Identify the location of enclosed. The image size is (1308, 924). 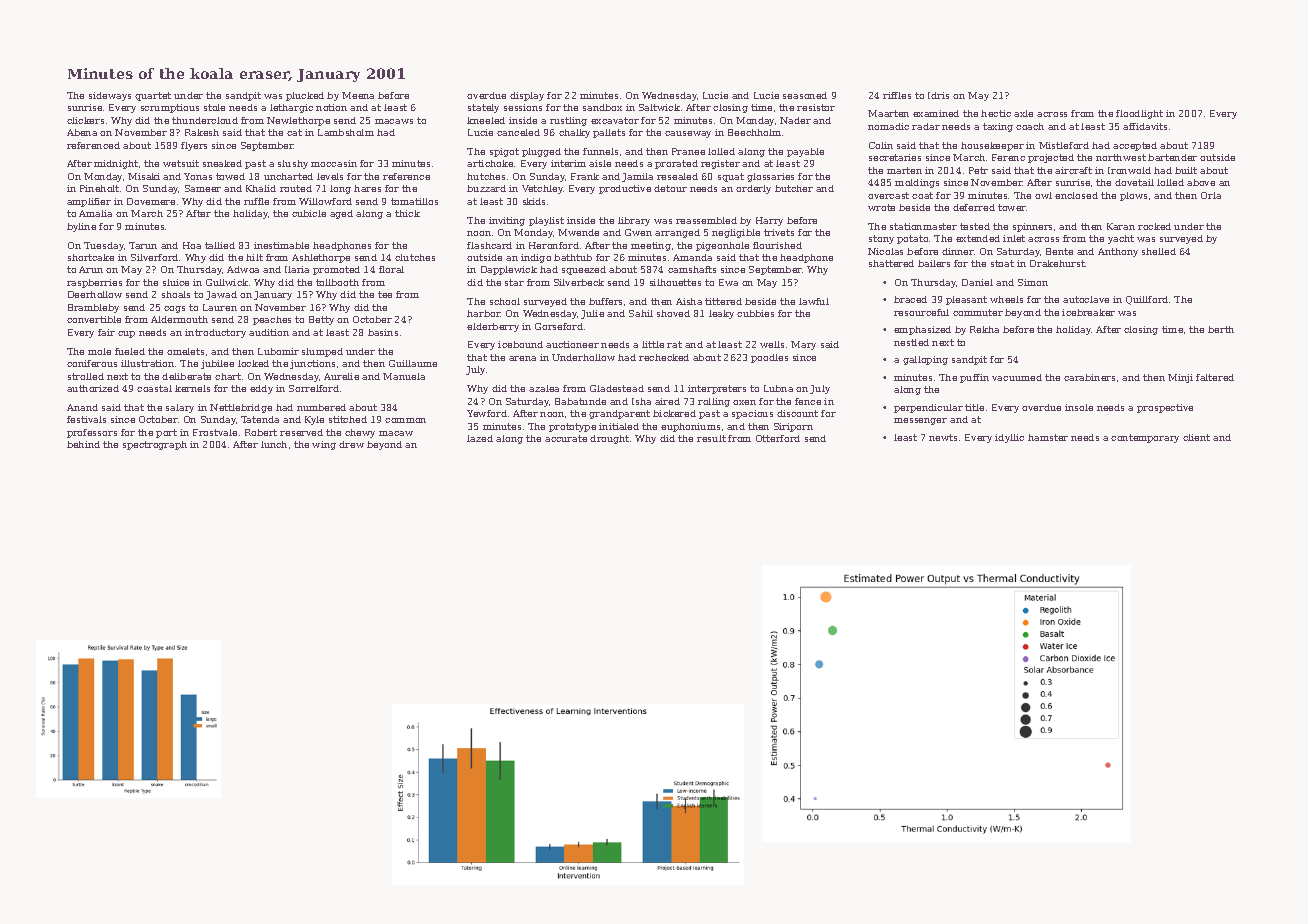
(1076, 195).
